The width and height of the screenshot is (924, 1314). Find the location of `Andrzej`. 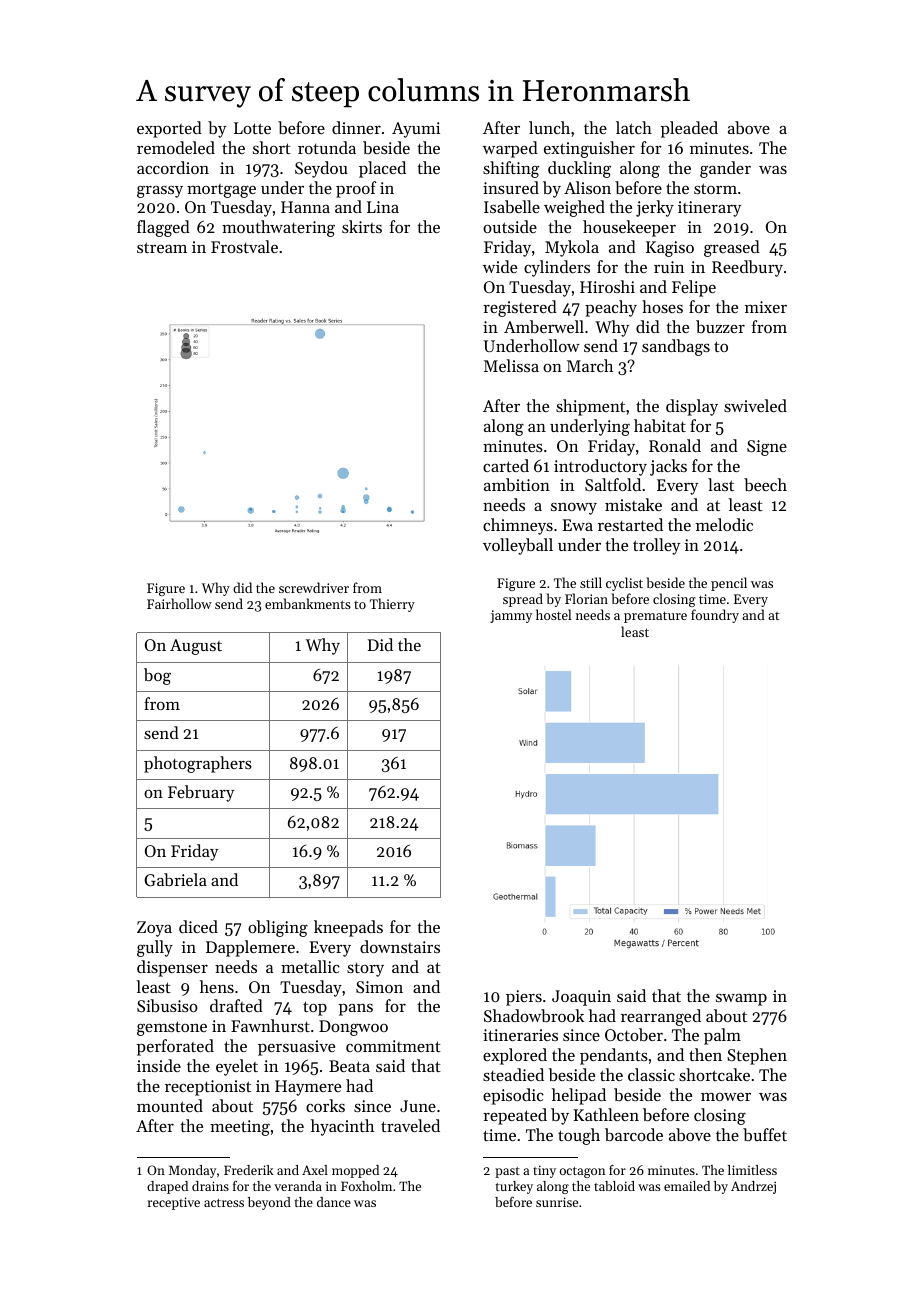

Andrzej is located at coordinates (753, 1187).
